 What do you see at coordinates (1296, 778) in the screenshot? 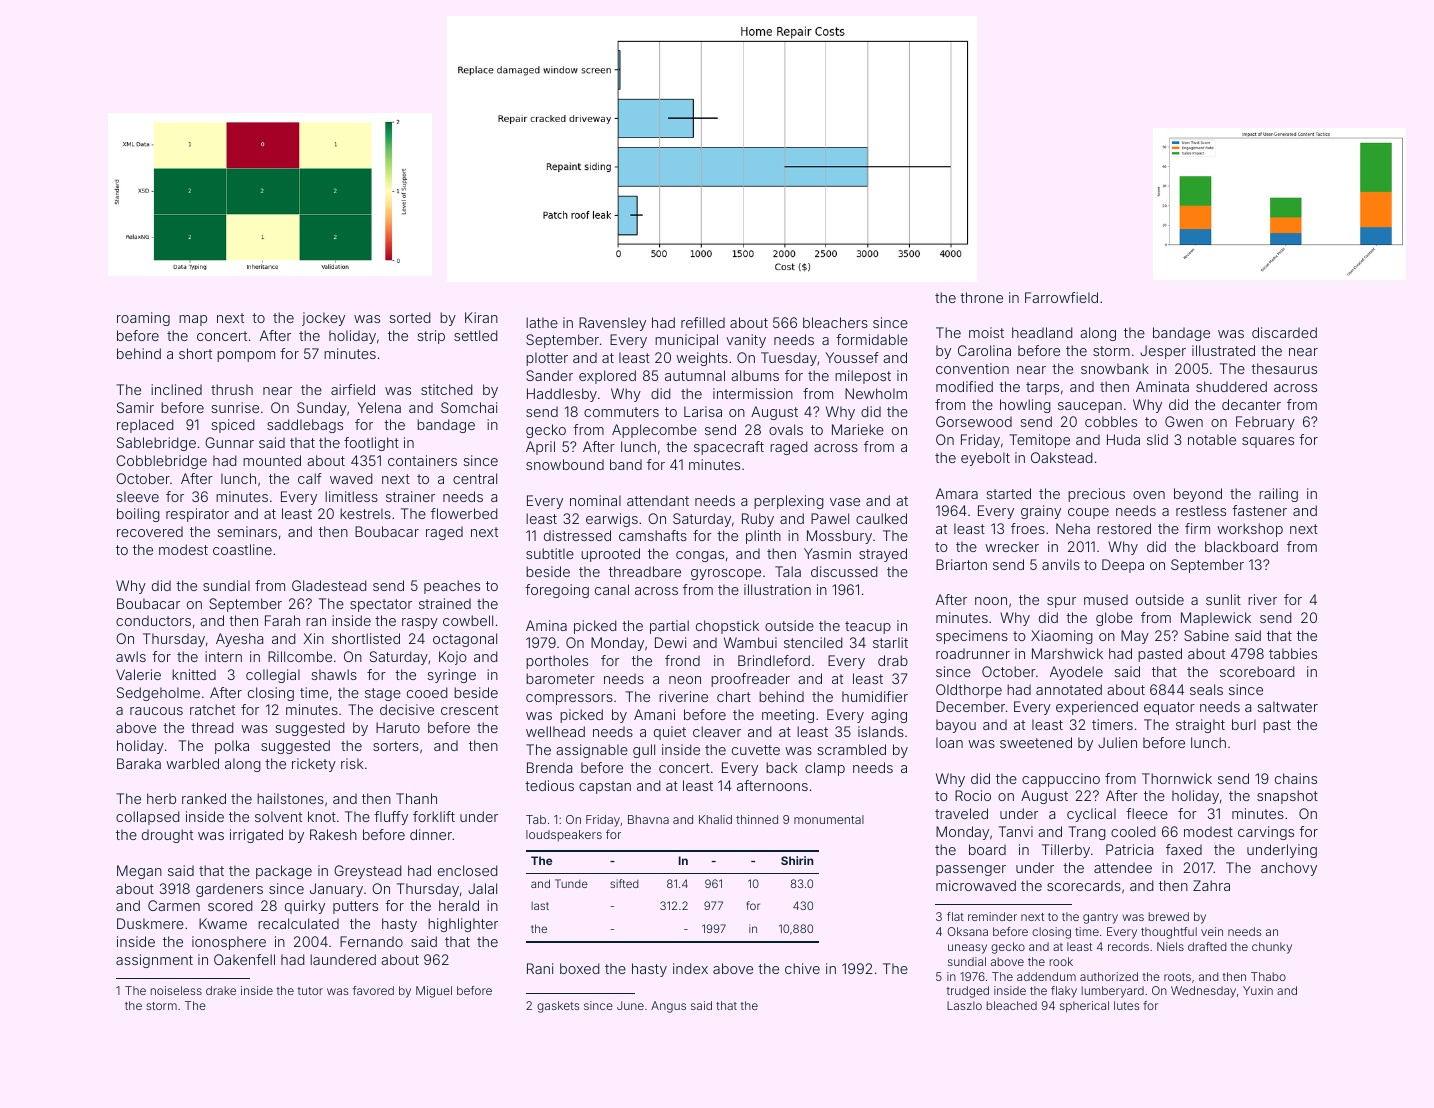
I see `chains` at bounding box center [1296, 778].
